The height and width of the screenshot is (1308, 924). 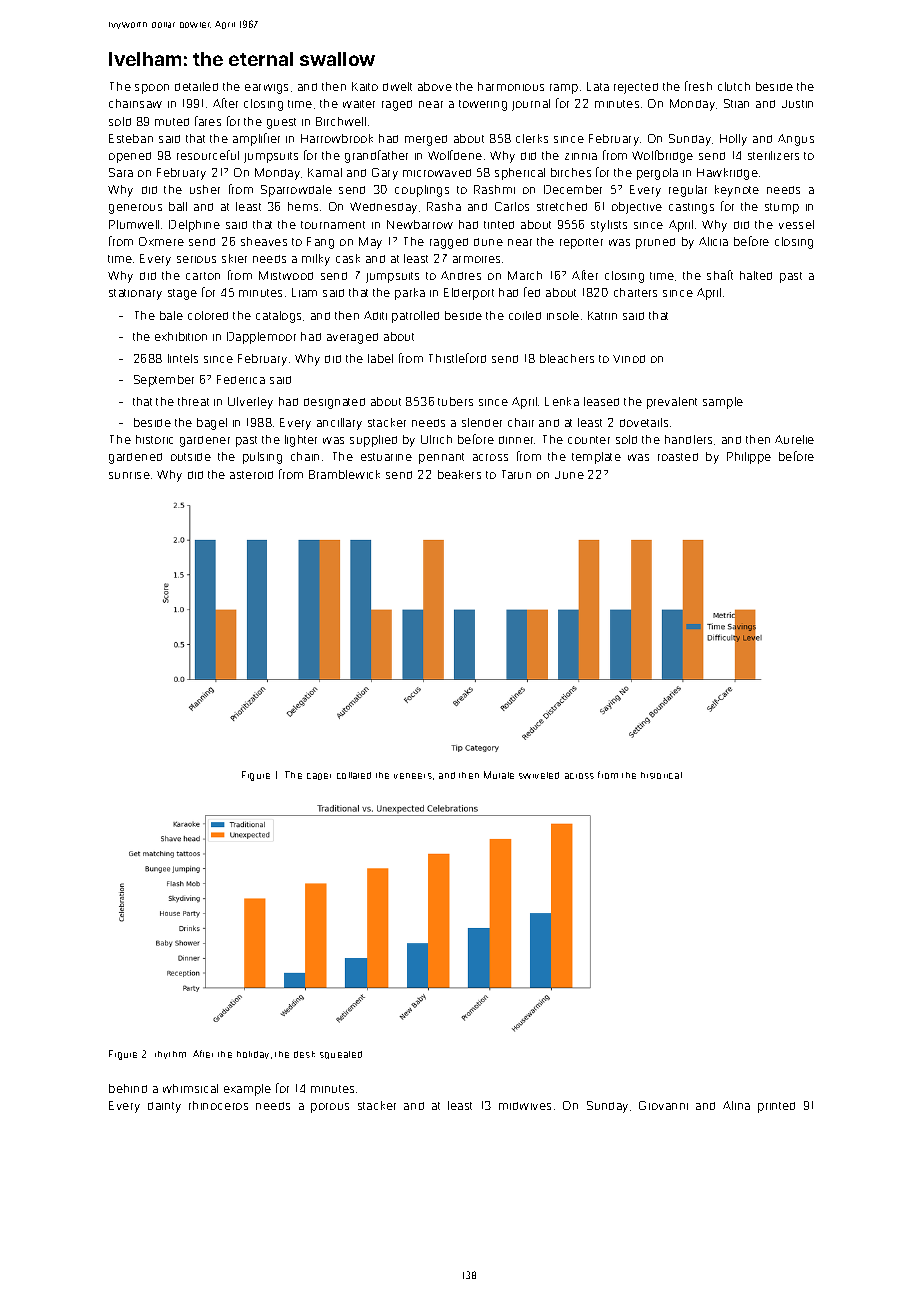 What do you see at coordinates (663, 1105) in the screenshot?
I see `Giovanni` at bounding box center [663, 1105].
